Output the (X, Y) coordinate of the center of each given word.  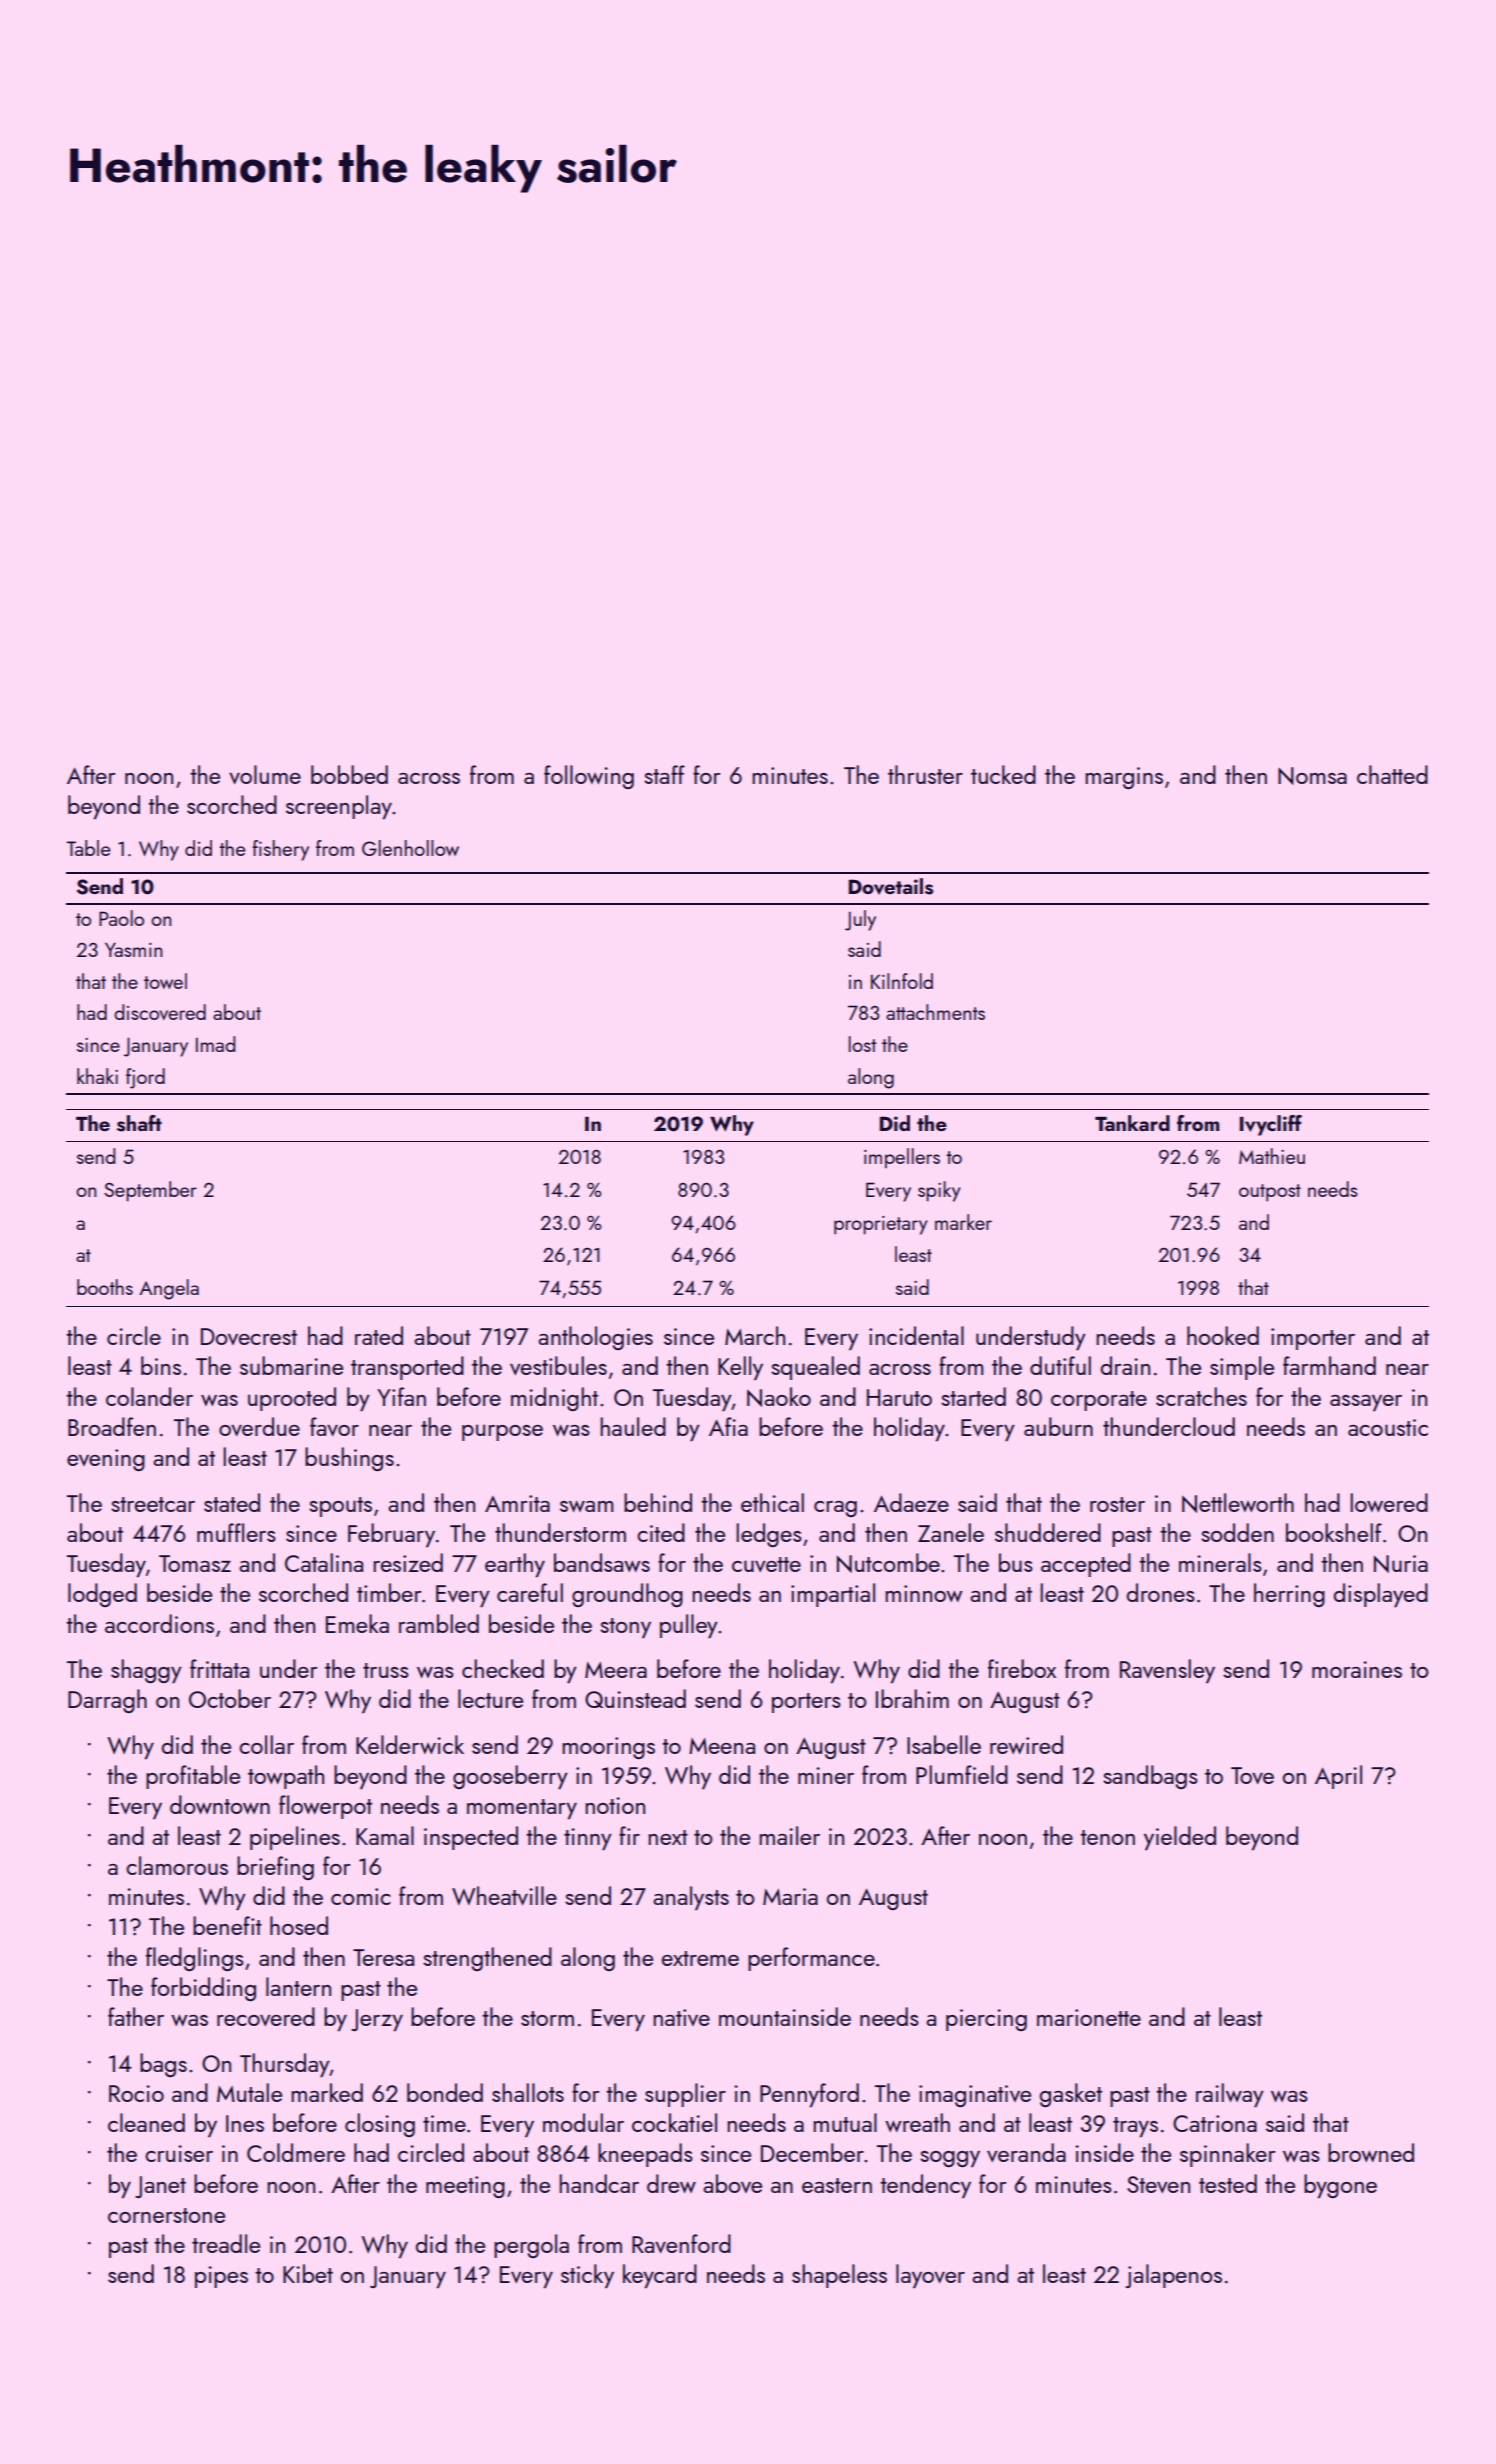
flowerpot (325, 1807)
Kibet (308, 2273)
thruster (925, 774)
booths (105, 1287)
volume (265, 774)
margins (1124, 778)
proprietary (881, 1225)
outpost (1270, 1193)
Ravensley (1167, 1671)
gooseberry (510, 1777)
